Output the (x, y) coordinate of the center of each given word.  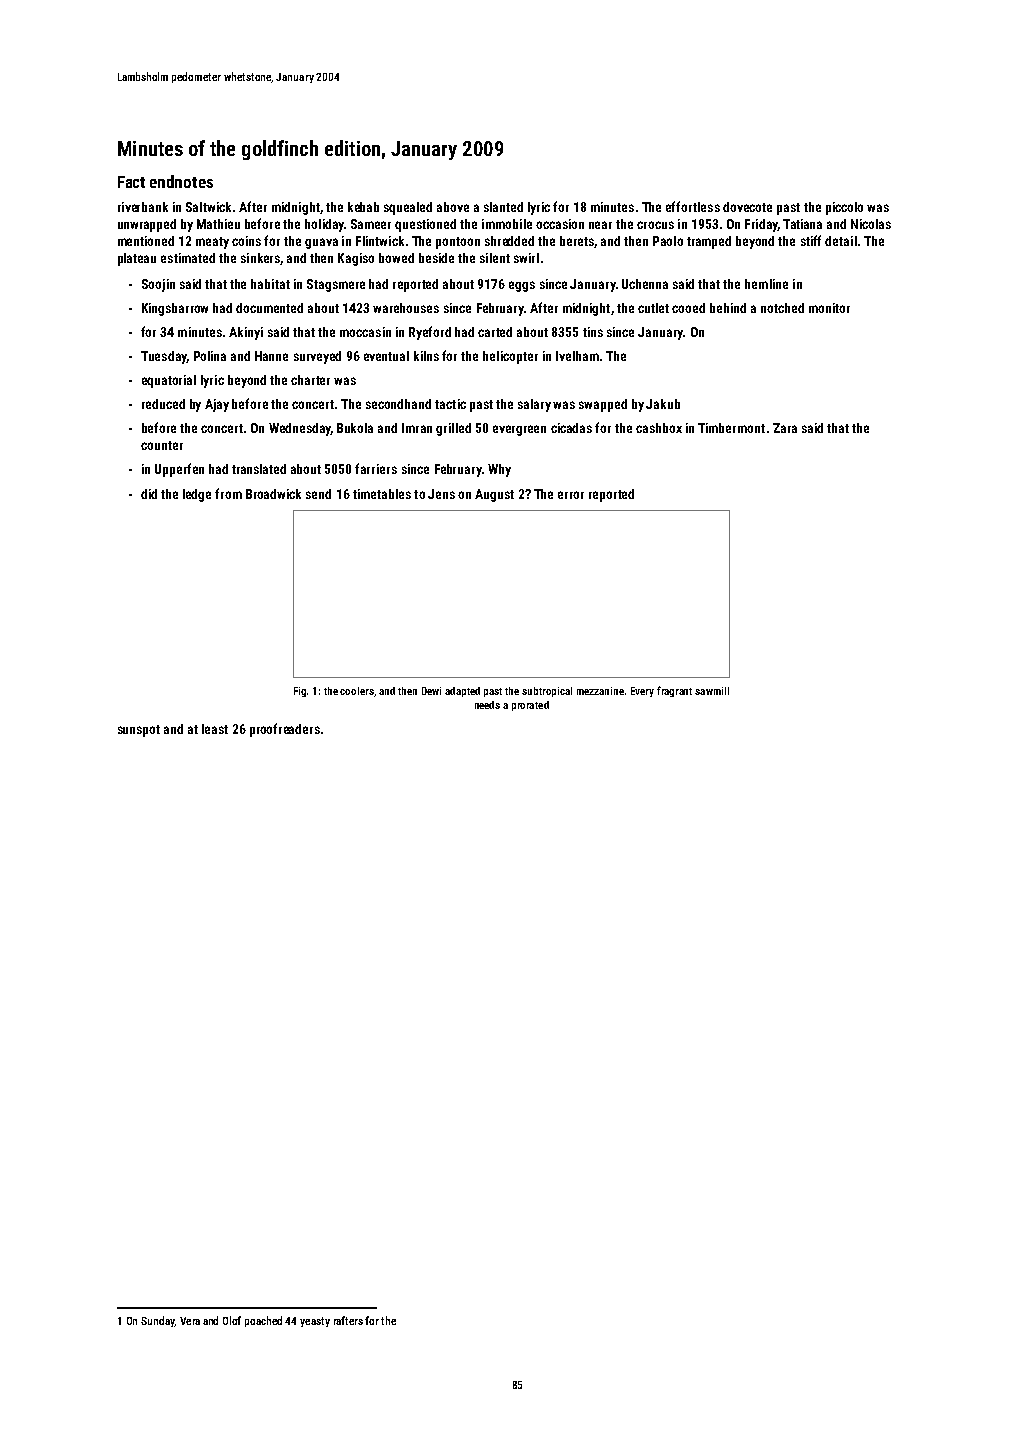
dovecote (747, 207)
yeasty (315, 1322)
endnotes (181, 181)
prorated (530, 706)
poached (263, 1321)
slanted (503, 207)
